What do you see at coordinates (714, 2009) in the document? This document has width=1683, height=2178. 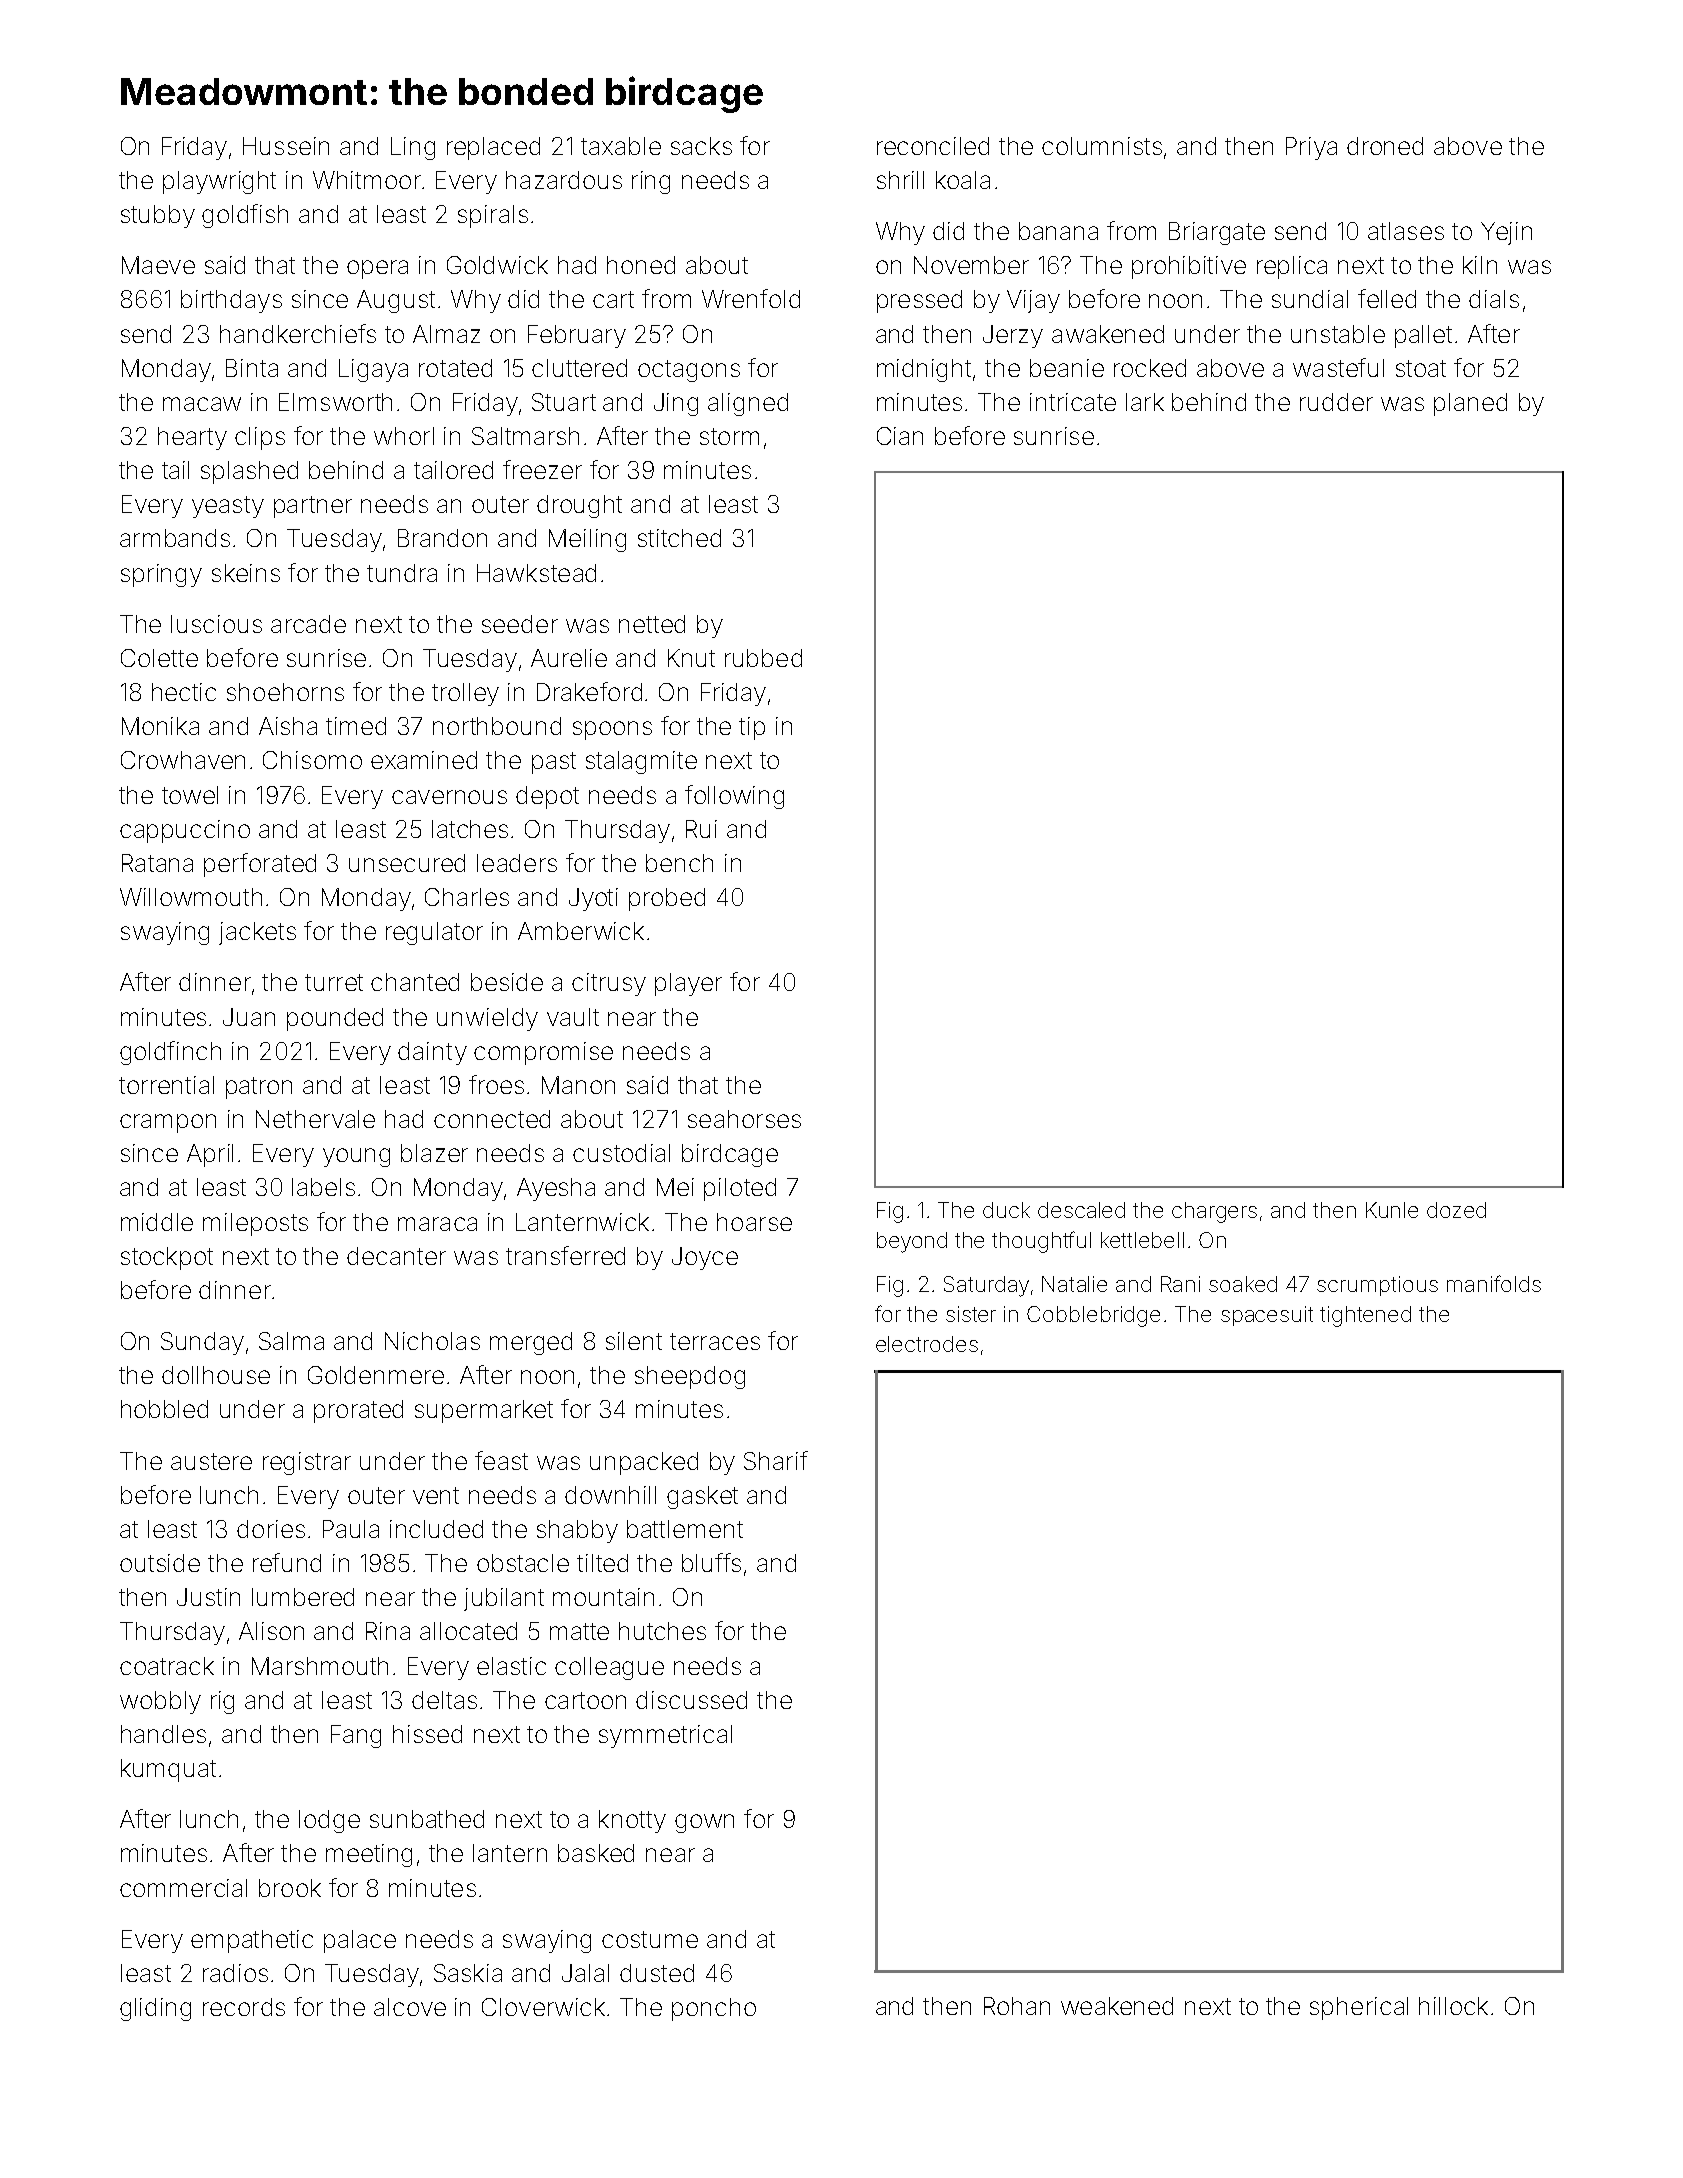 I see `poncho` at bounding box center [714, 2009].
